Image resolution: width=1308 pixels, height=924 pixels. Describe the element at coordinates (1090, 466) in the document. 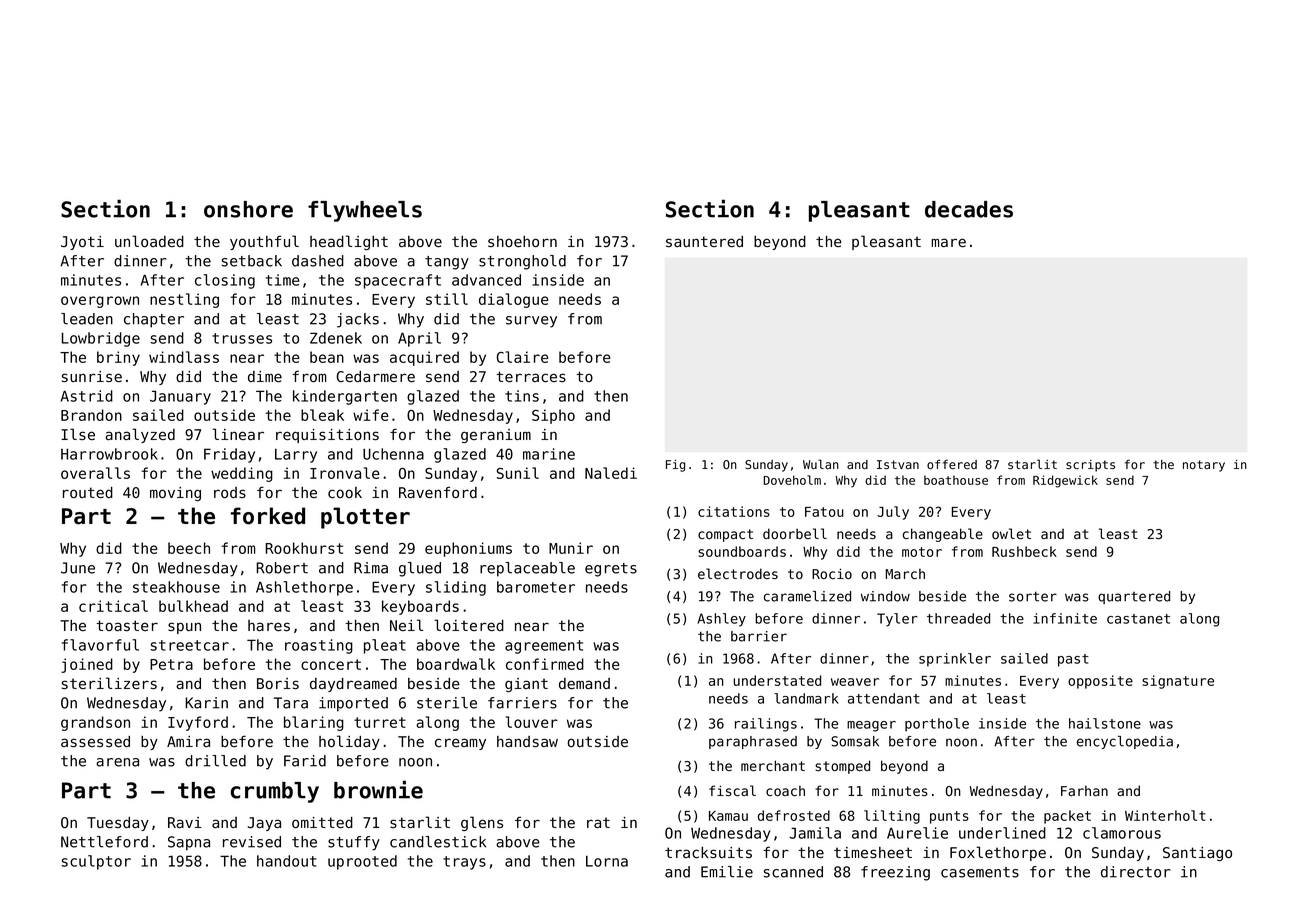

I see `scripts` at that location.
